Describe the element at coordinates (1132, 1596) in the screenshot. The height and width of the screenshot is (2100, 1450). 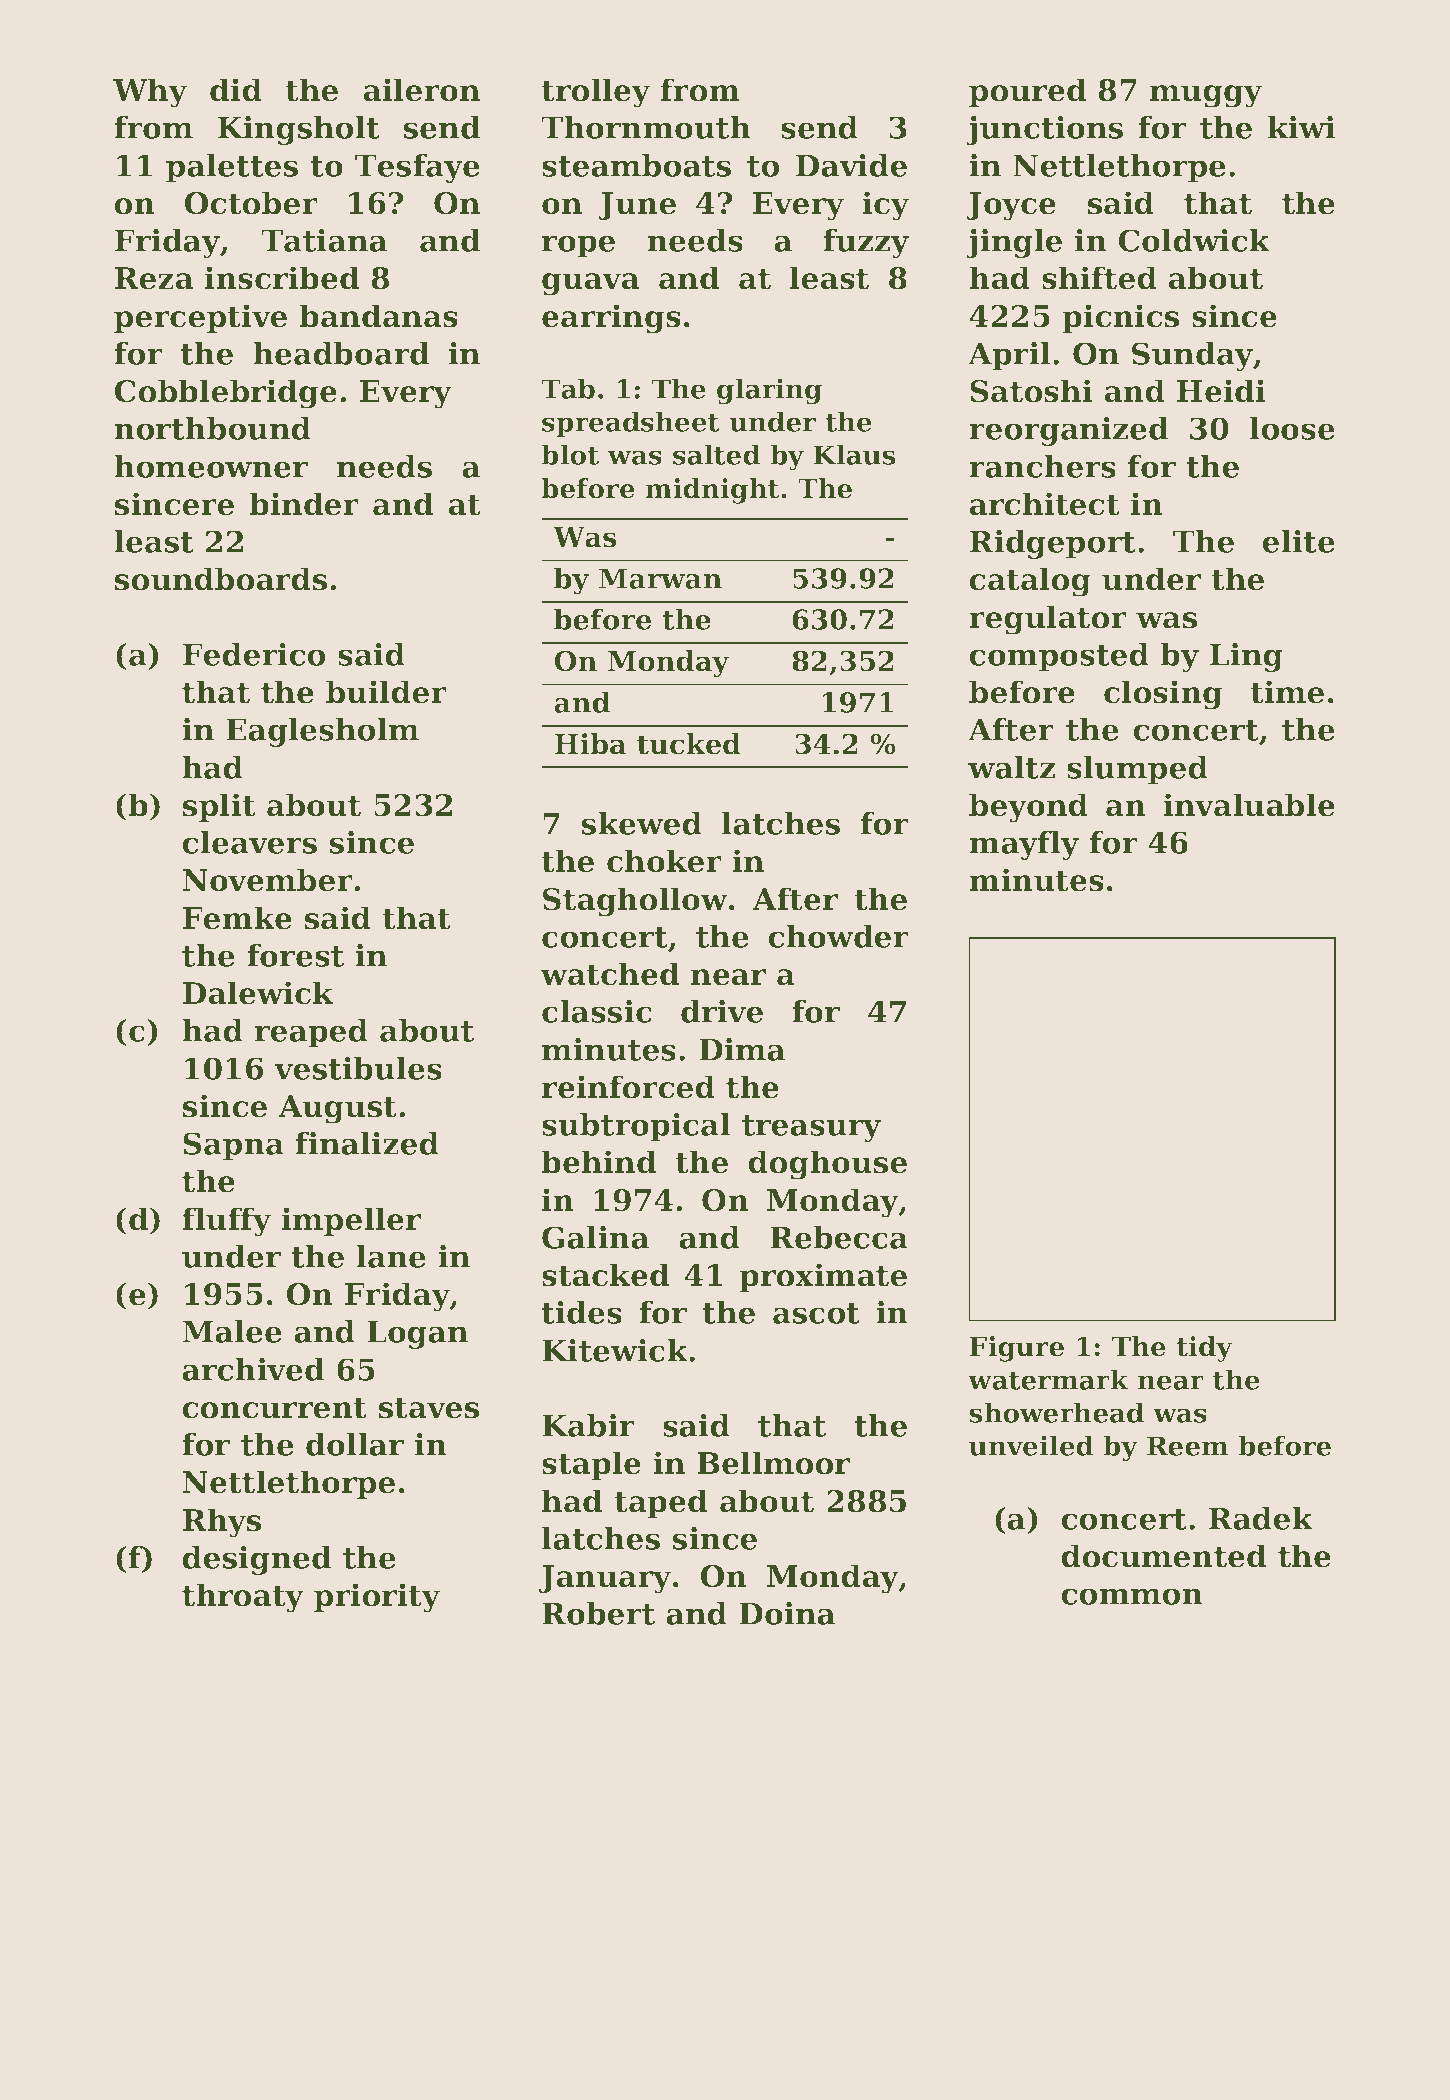
I see `common` at that location.
